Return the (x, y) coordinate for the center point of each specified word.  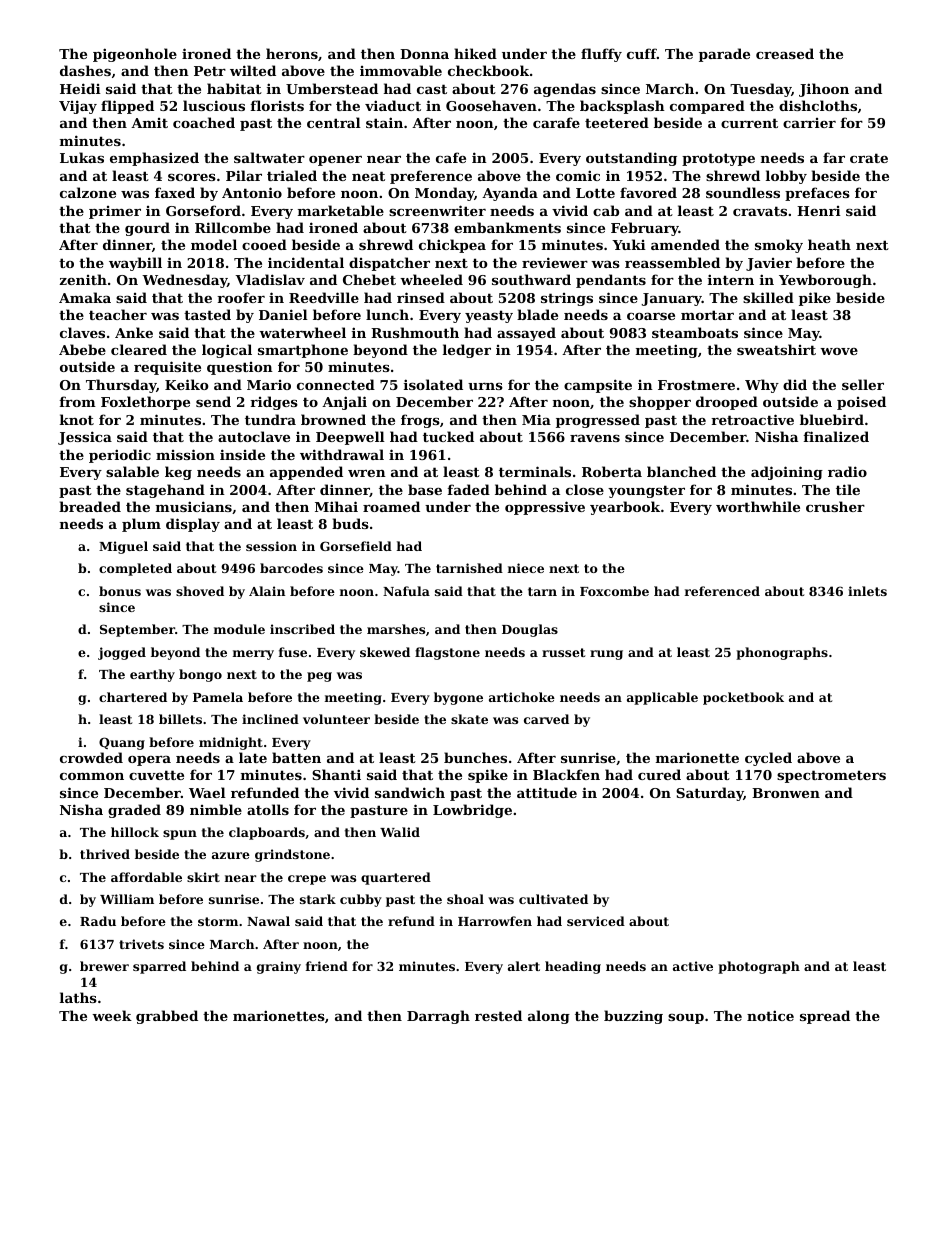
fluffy (601, 55)
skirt (203, 877)
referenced (722, 591)
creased (785, 53)
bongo (200, 675)
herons (292, 53)
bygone (458, 698)
